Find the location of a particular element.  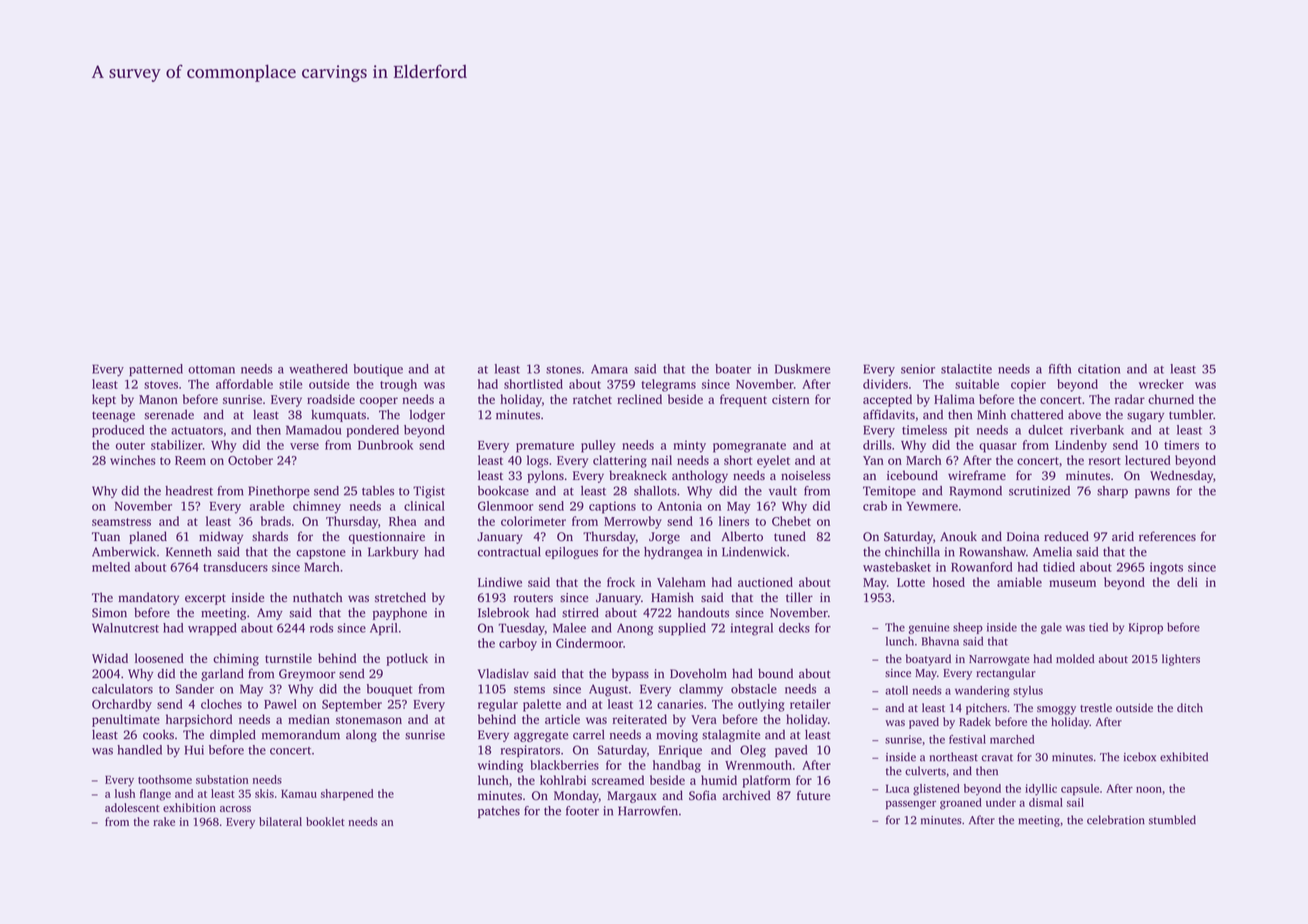

transducers is located at coordinates (235, 567).
